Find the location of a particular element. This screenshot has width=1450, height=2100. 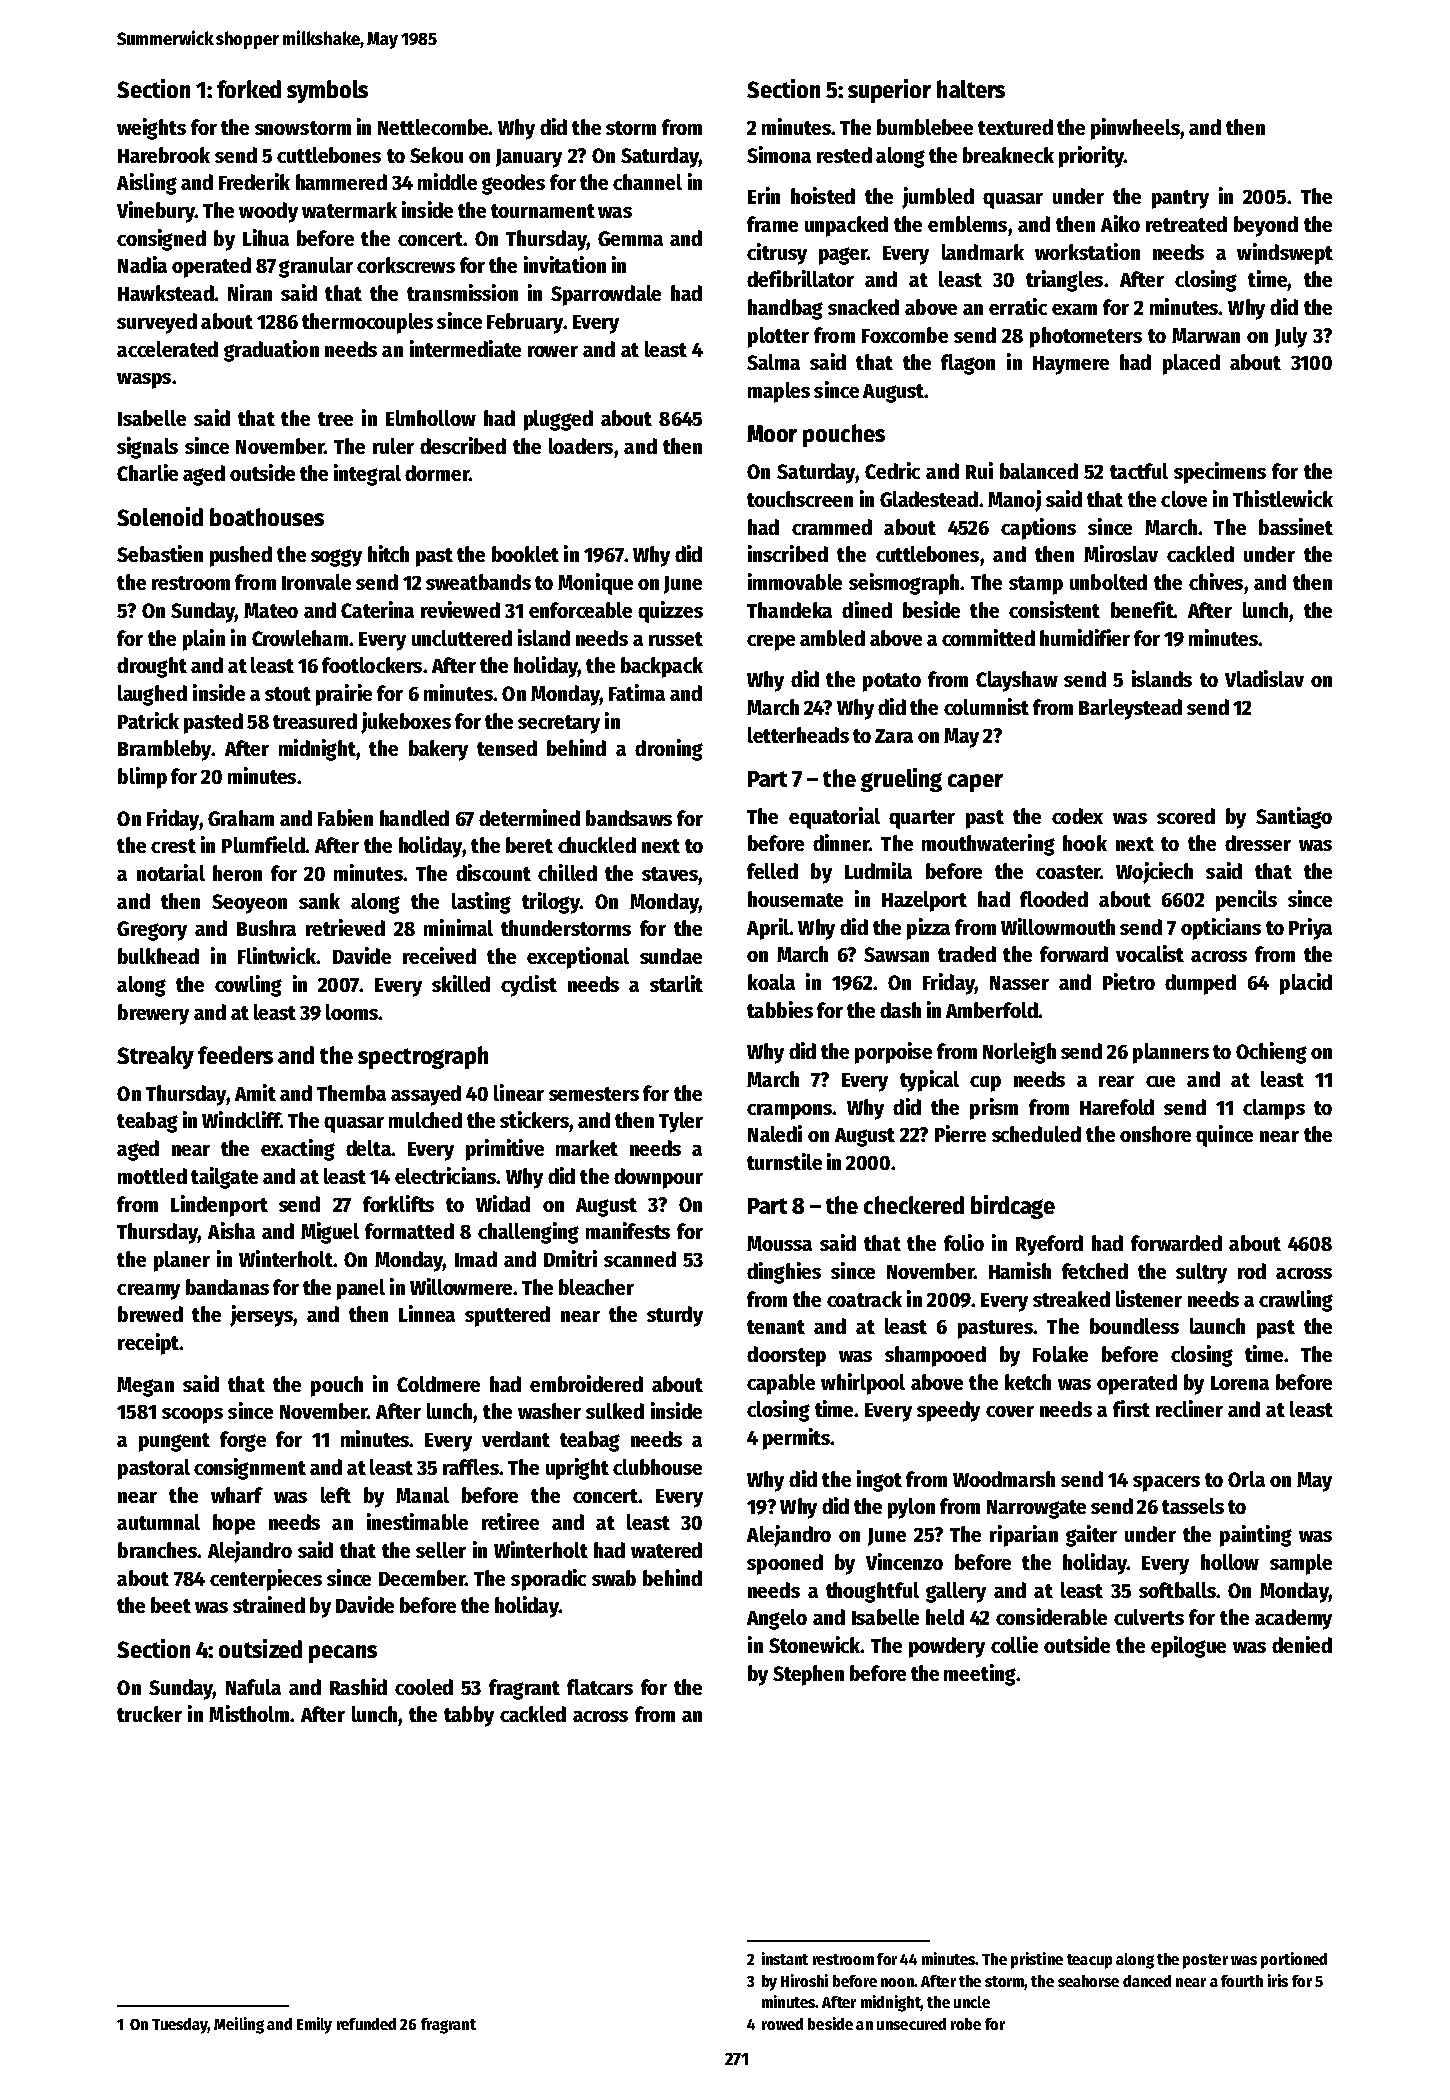

pylon is located at coordinates (911, 1508).
